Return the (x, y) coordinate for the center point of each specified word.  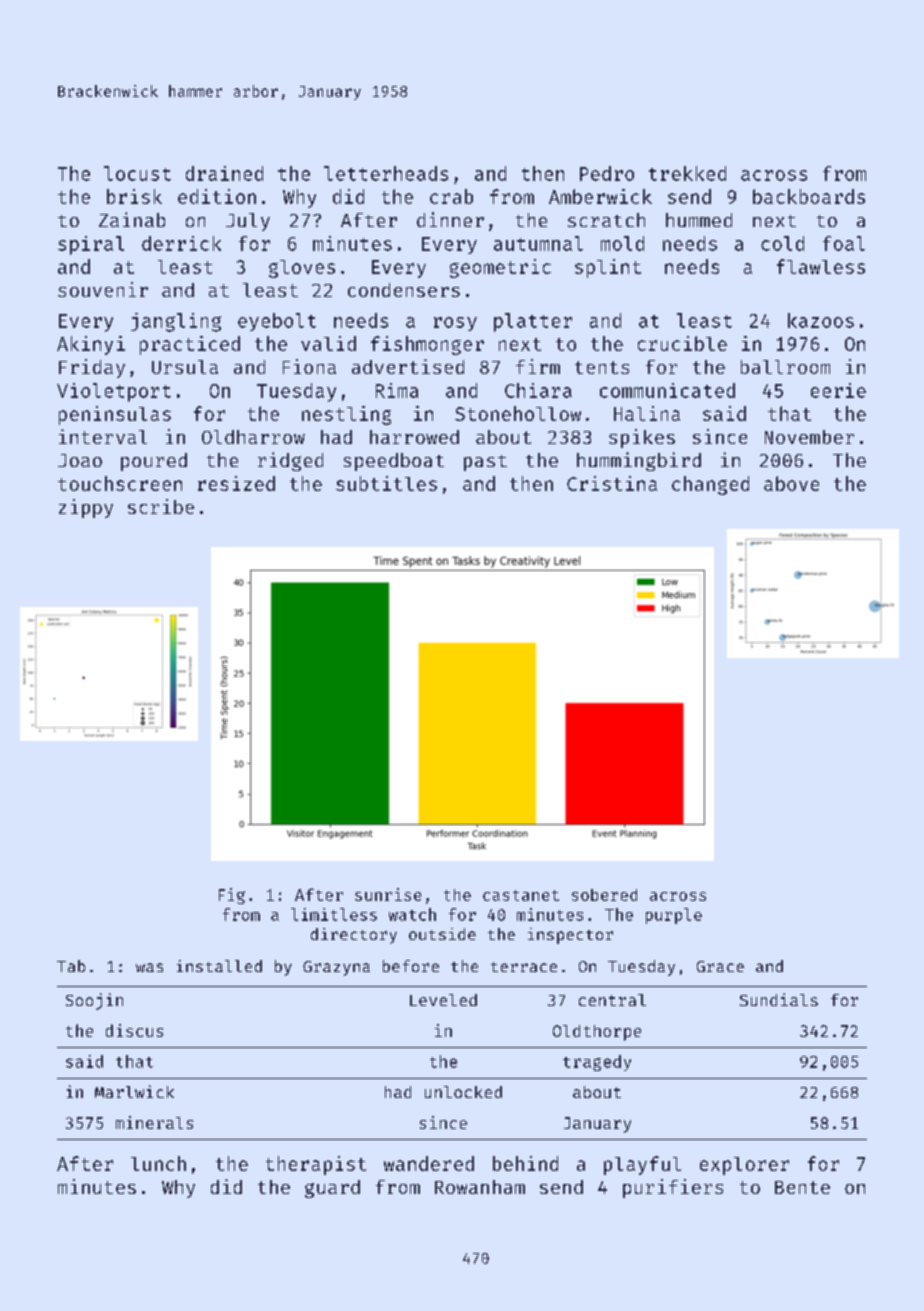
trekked (687, 173)
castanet (521, 895)
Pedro (607, 173)
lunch (158, 1163)
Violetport (114, 392)
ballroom (785, 367)
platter (533, 322)
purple (674, 916)
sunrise (388, 894)
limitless (334, 914)
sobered (604, 895)
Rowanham (480, 1187)
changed (710, 485)
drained (224, 173)
